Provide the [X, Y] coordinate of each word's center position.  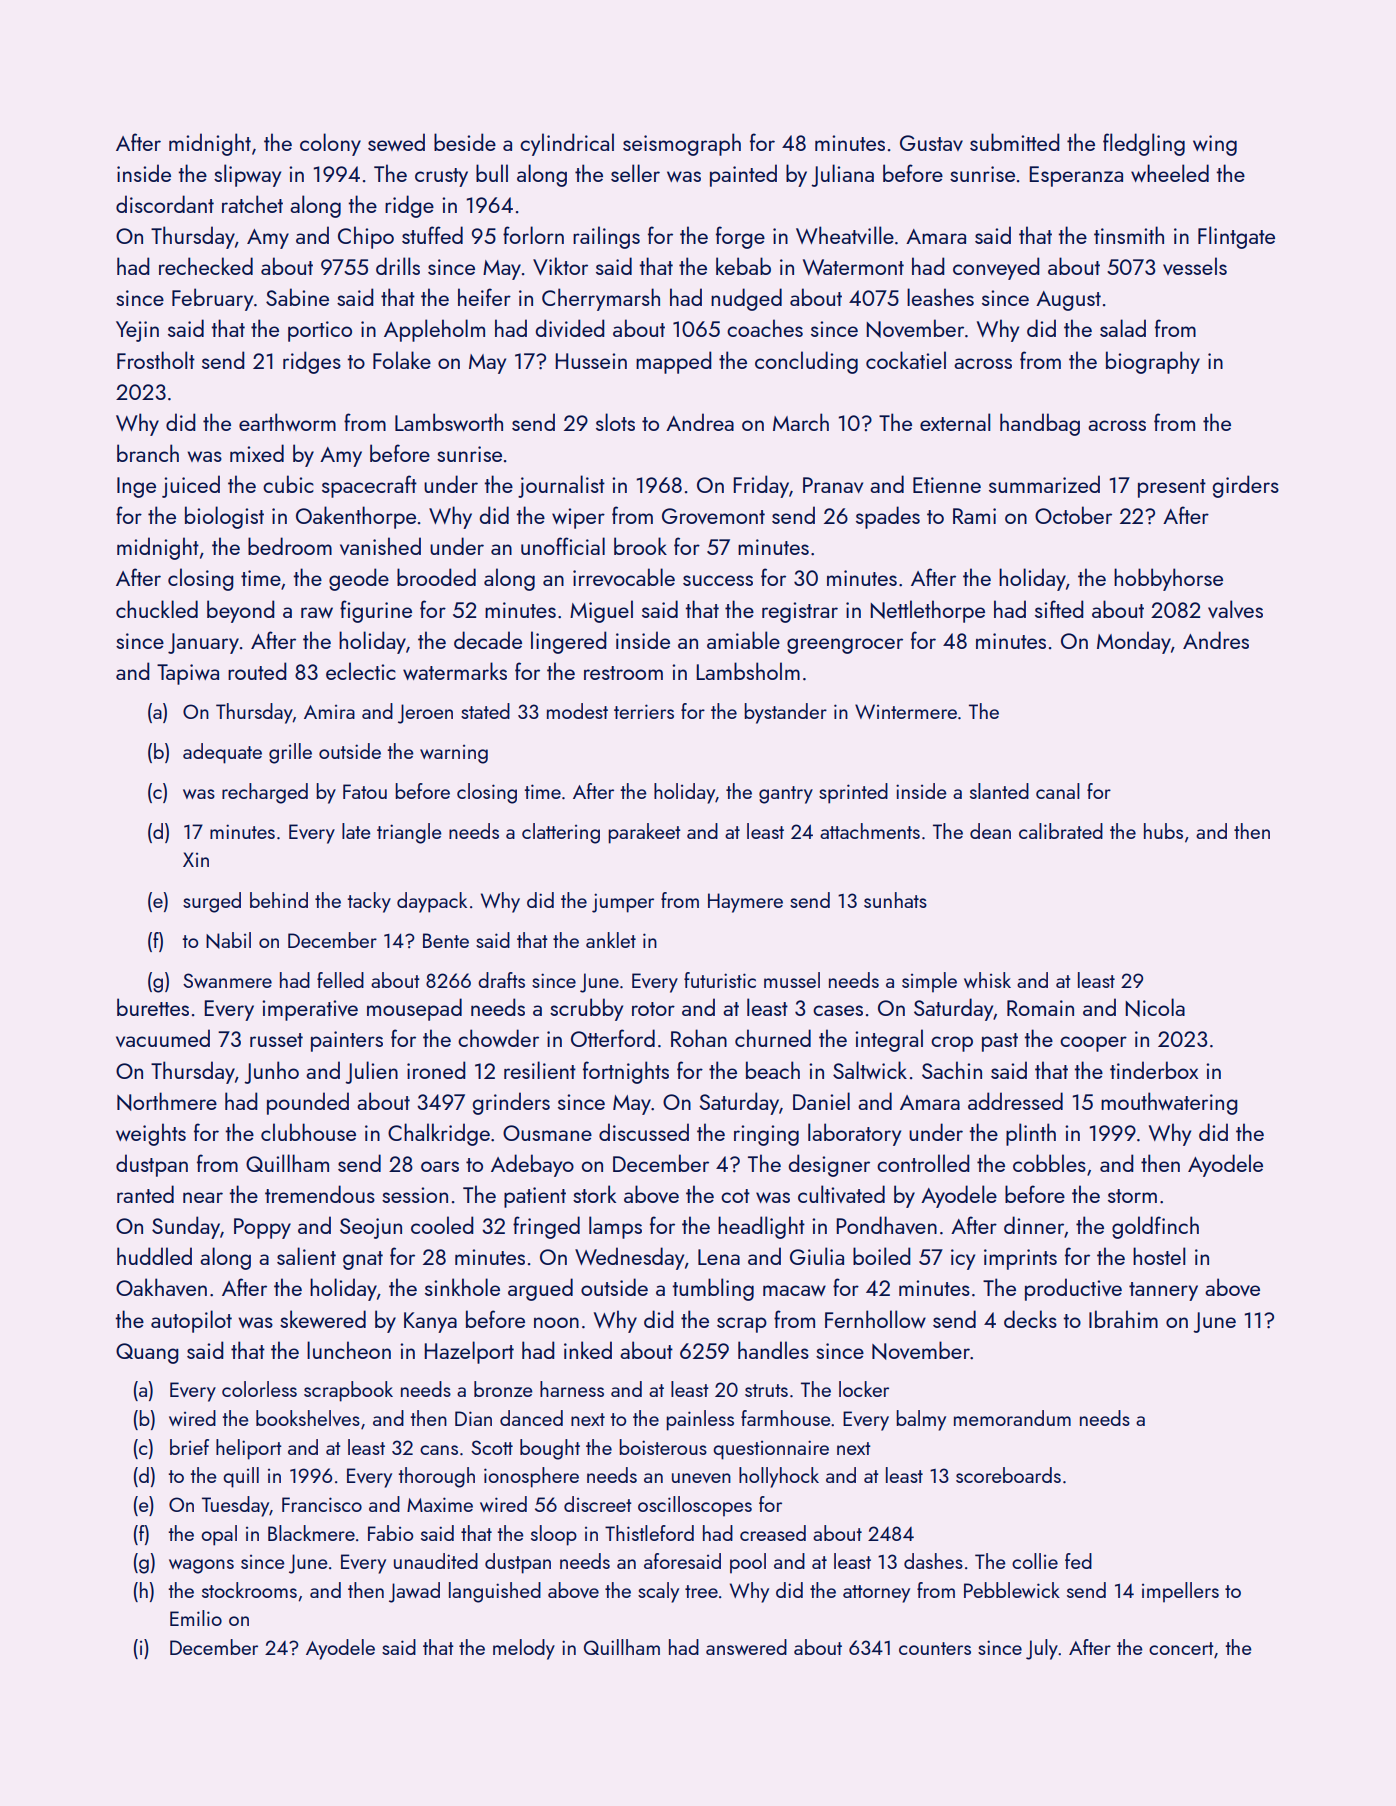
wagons [201, 1566]
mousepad [414, 1009]
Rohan [699, 1038]
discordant [165, 204]
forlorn [533, 235]
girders [1246, 486]
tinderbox [1154, 1070]
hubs [1163, 831]
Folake [402, 360]
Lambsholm [748, 671]
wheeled [1170, 173]
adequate [222, 753]
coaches [765, 328]
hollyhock [779, 1477]
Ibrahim [1123, 1319]
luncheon [349, 1350]
